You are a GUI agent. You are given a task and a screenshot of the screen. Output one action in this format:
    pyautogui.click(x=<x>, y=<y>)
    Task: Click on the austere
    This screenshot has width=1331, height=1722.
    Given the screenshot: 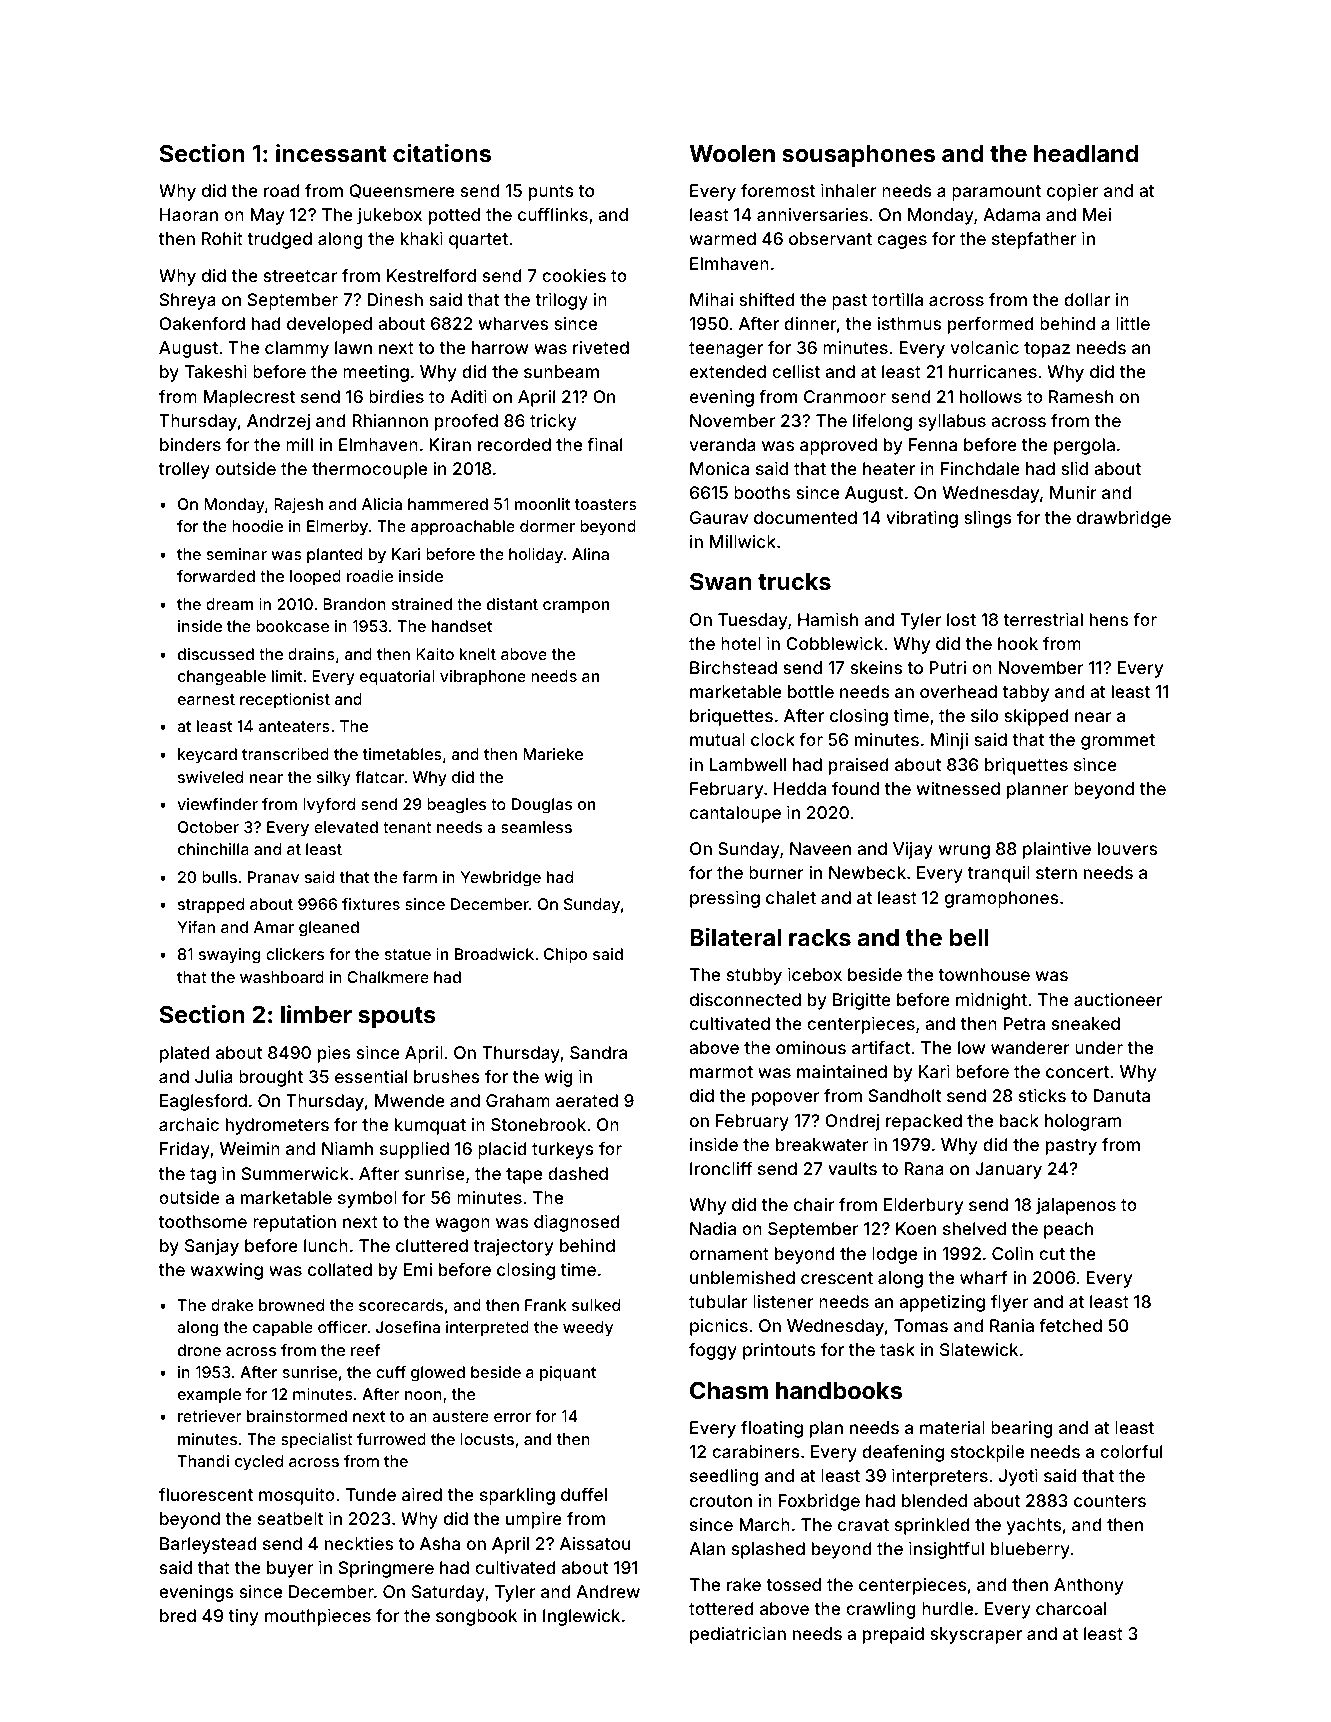 What is the action you would take?
    pyautogui.click(x=460, y=1416)
